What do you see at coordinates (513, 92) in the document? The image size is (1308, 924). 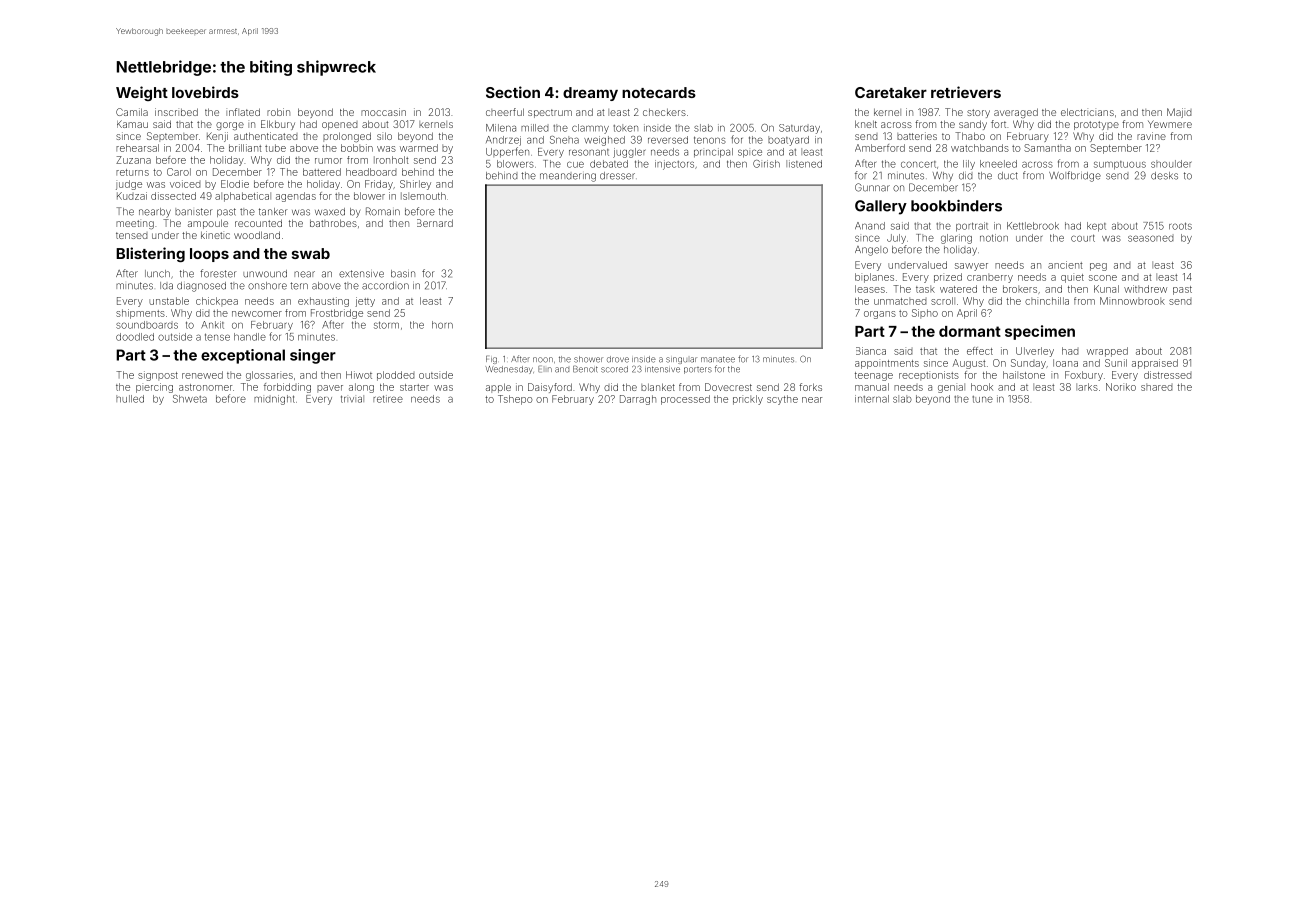 I see `Section` at bounding box center [513, 92].
